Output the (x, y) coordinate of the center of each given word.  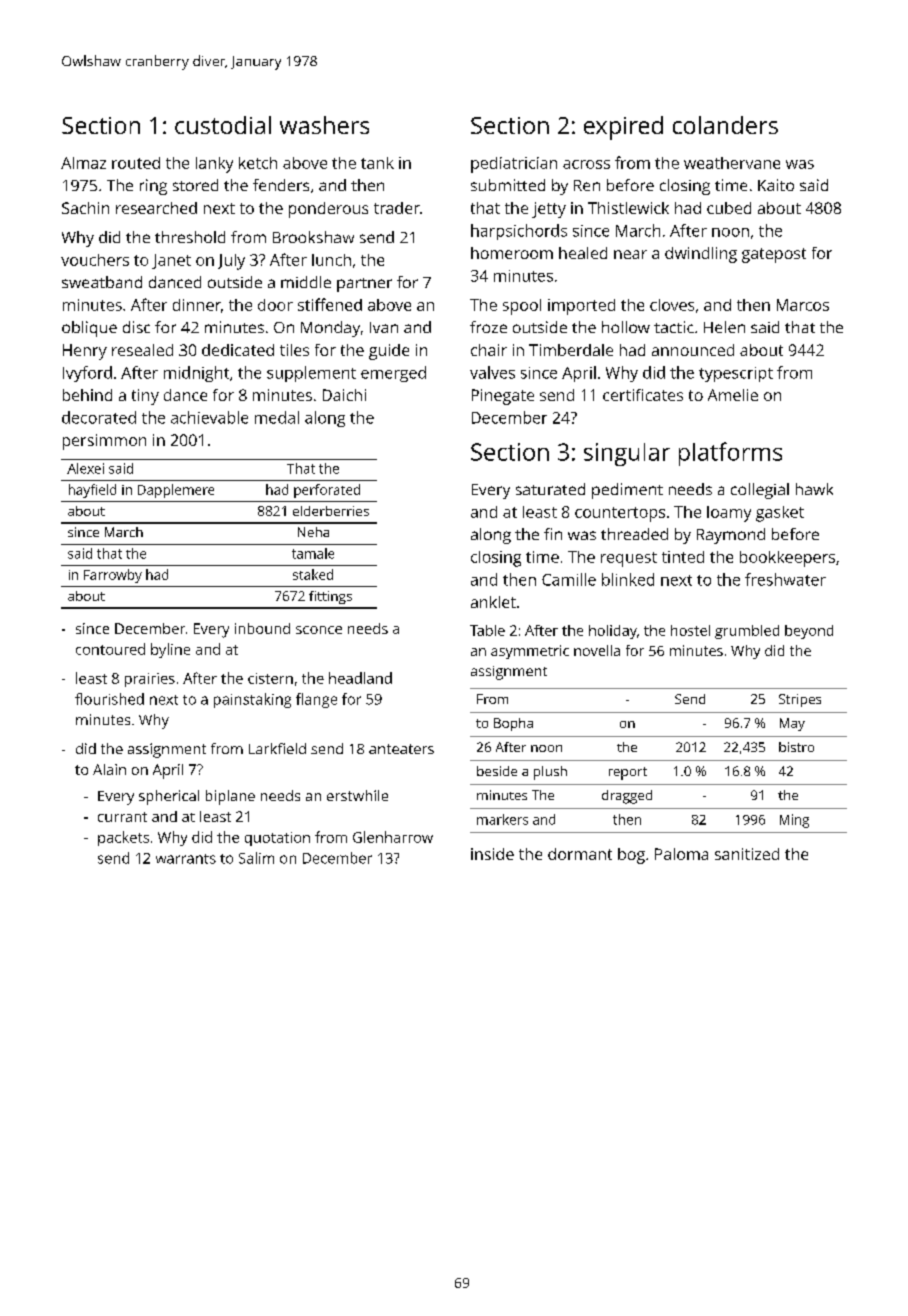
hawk (814, 489)
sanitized (747, 854)
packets (123, 838)
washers (324, 125)
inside (492, 854)
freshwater (785, 579)
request (629, 559)
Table (487, 630)
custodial (223, 125)
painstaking (252, 700)
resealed (142, 350)
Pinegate (503, 397)
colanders (725, 125)
